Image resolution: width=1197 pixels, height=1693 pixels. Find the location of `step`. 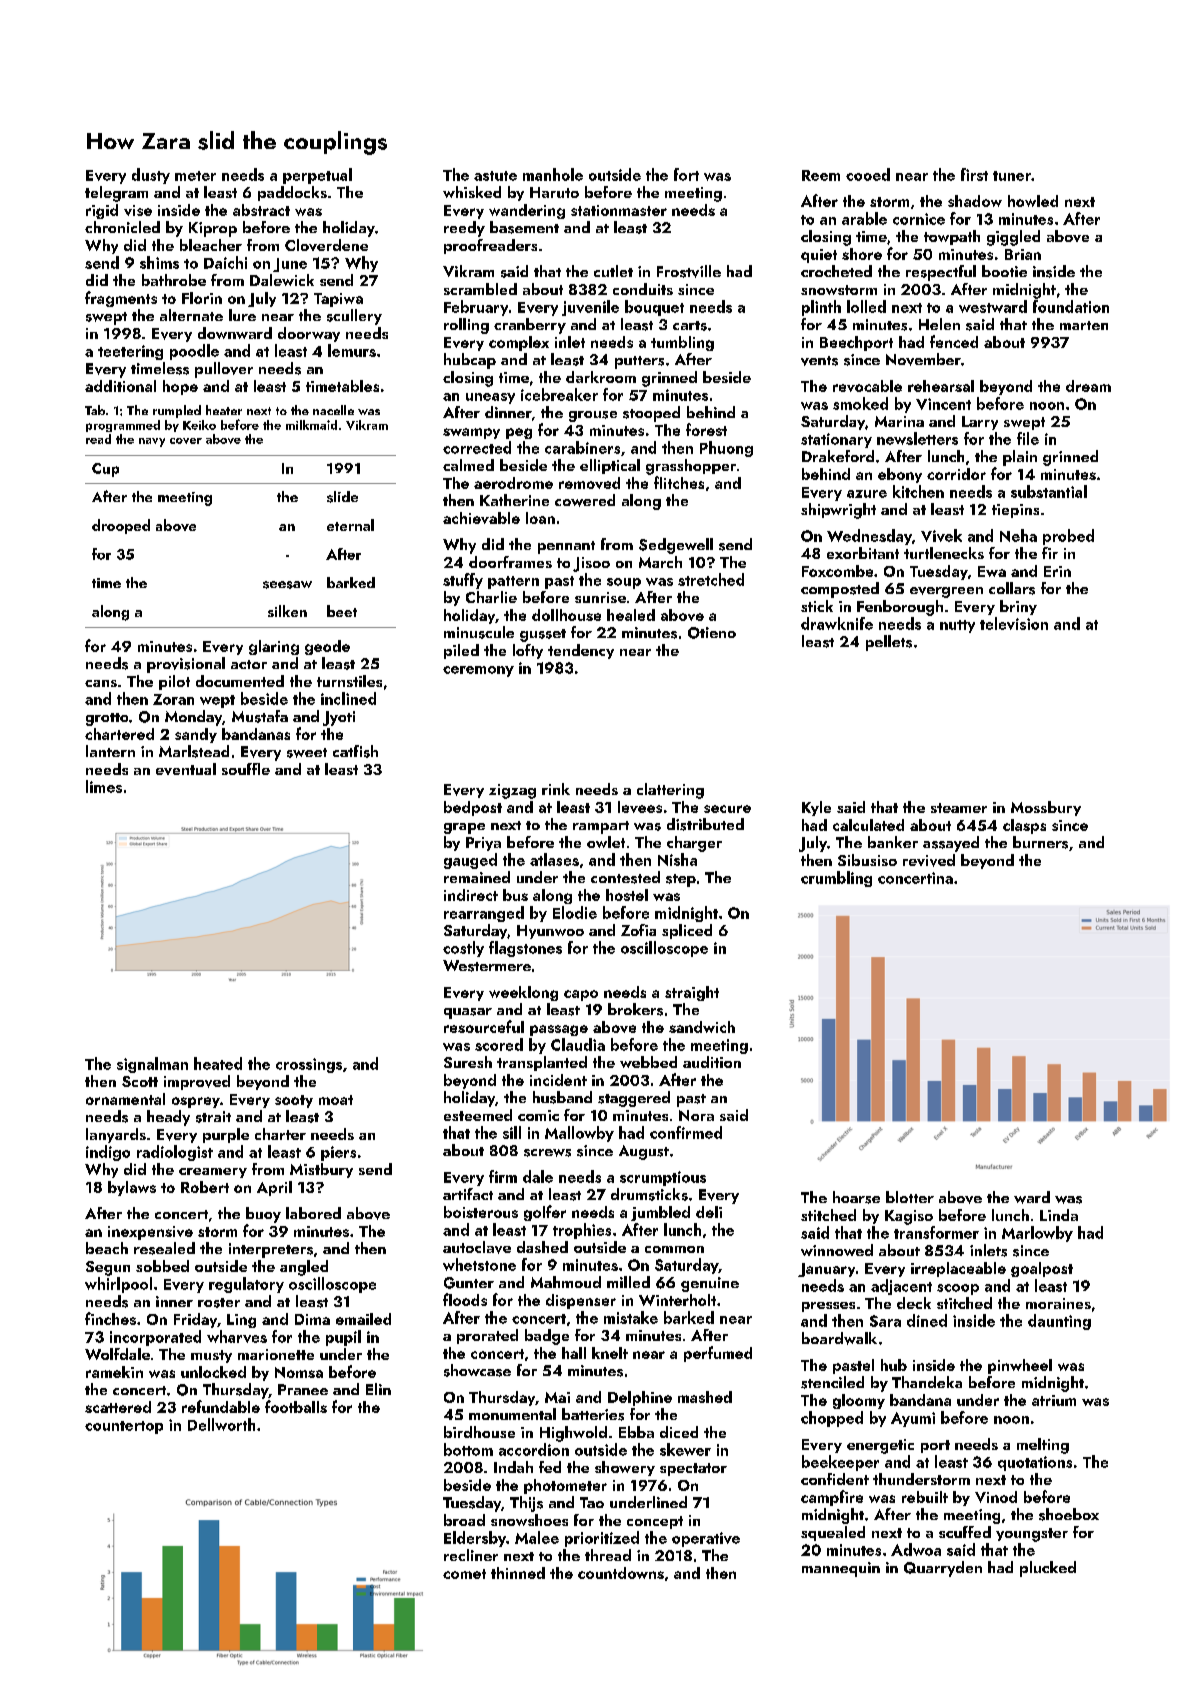

step is located at coordinates (681, 880).
